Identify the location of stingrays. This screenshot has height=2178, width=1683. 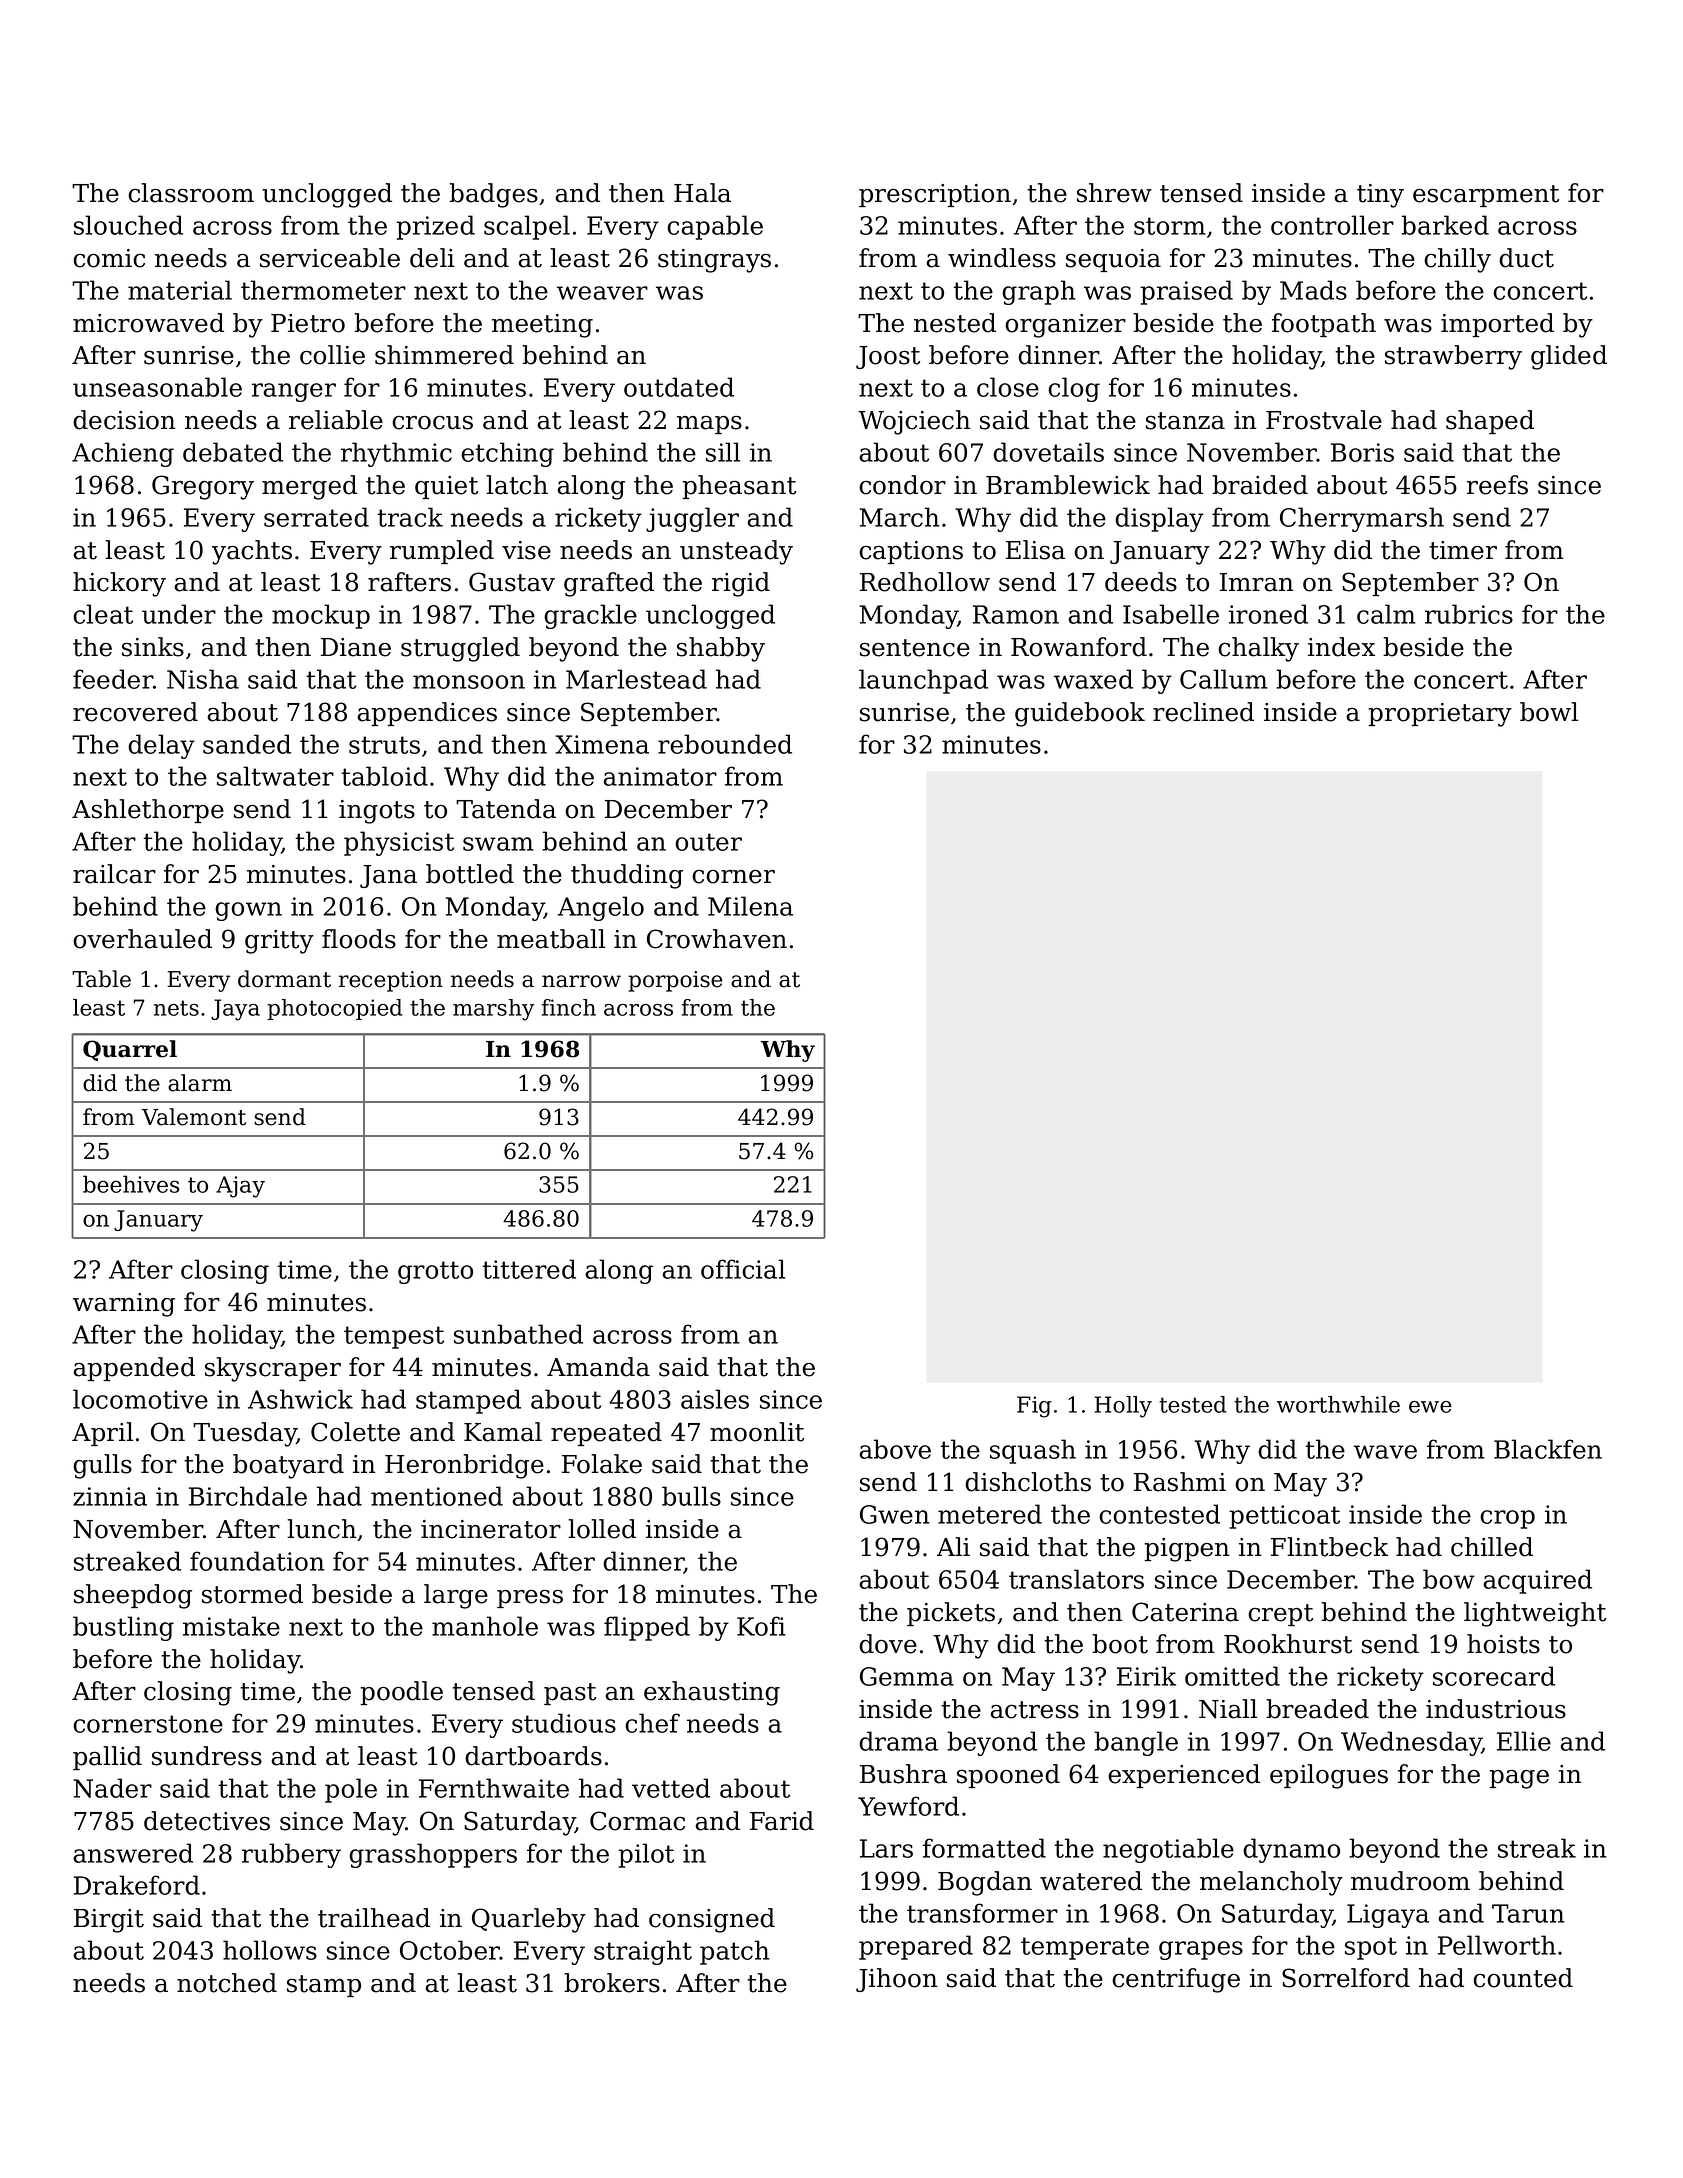
(714, 261).
